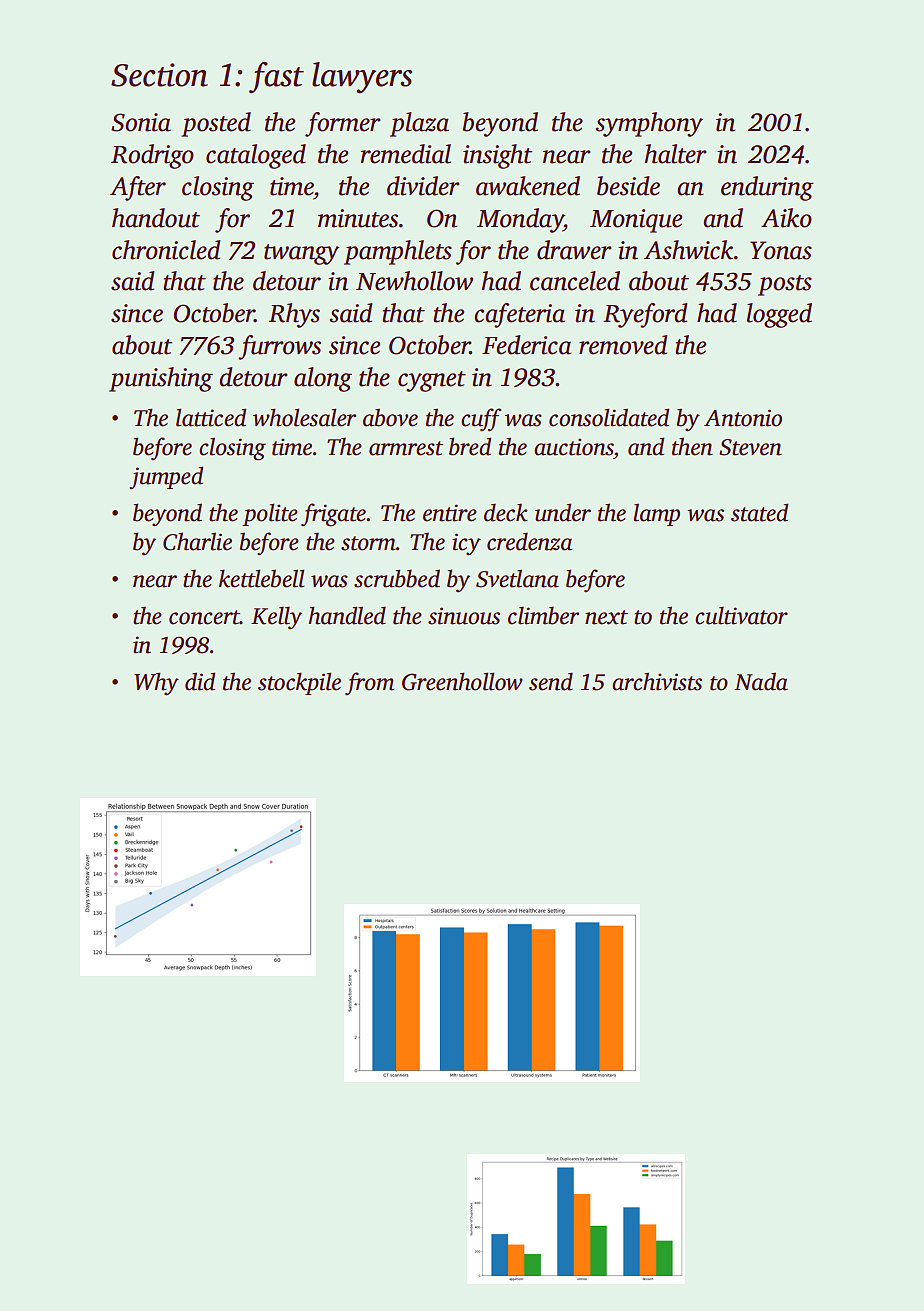  I want to click on halter, so click(676, 154).
